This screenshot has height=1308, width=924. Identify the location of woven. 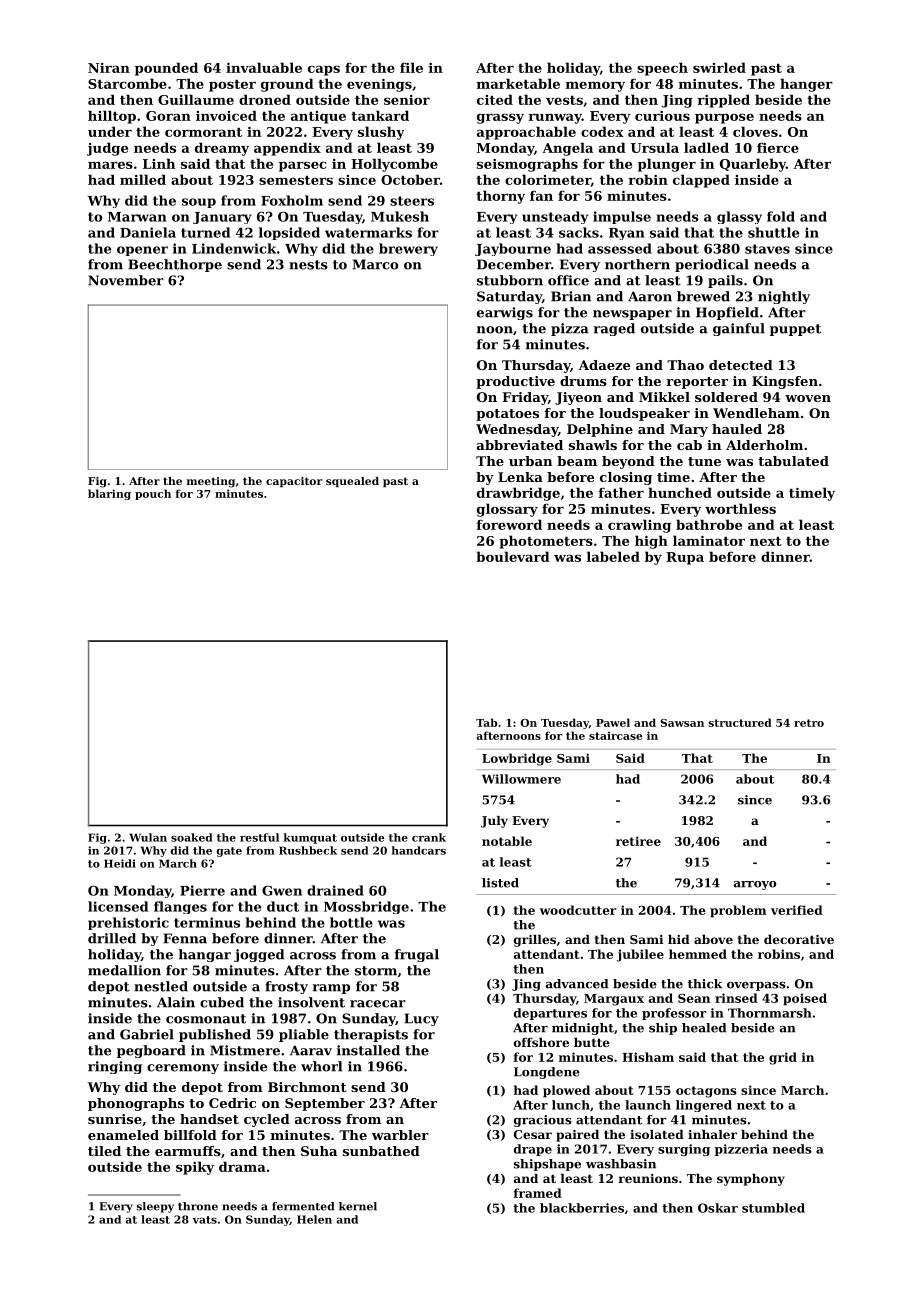
(808, 398).
